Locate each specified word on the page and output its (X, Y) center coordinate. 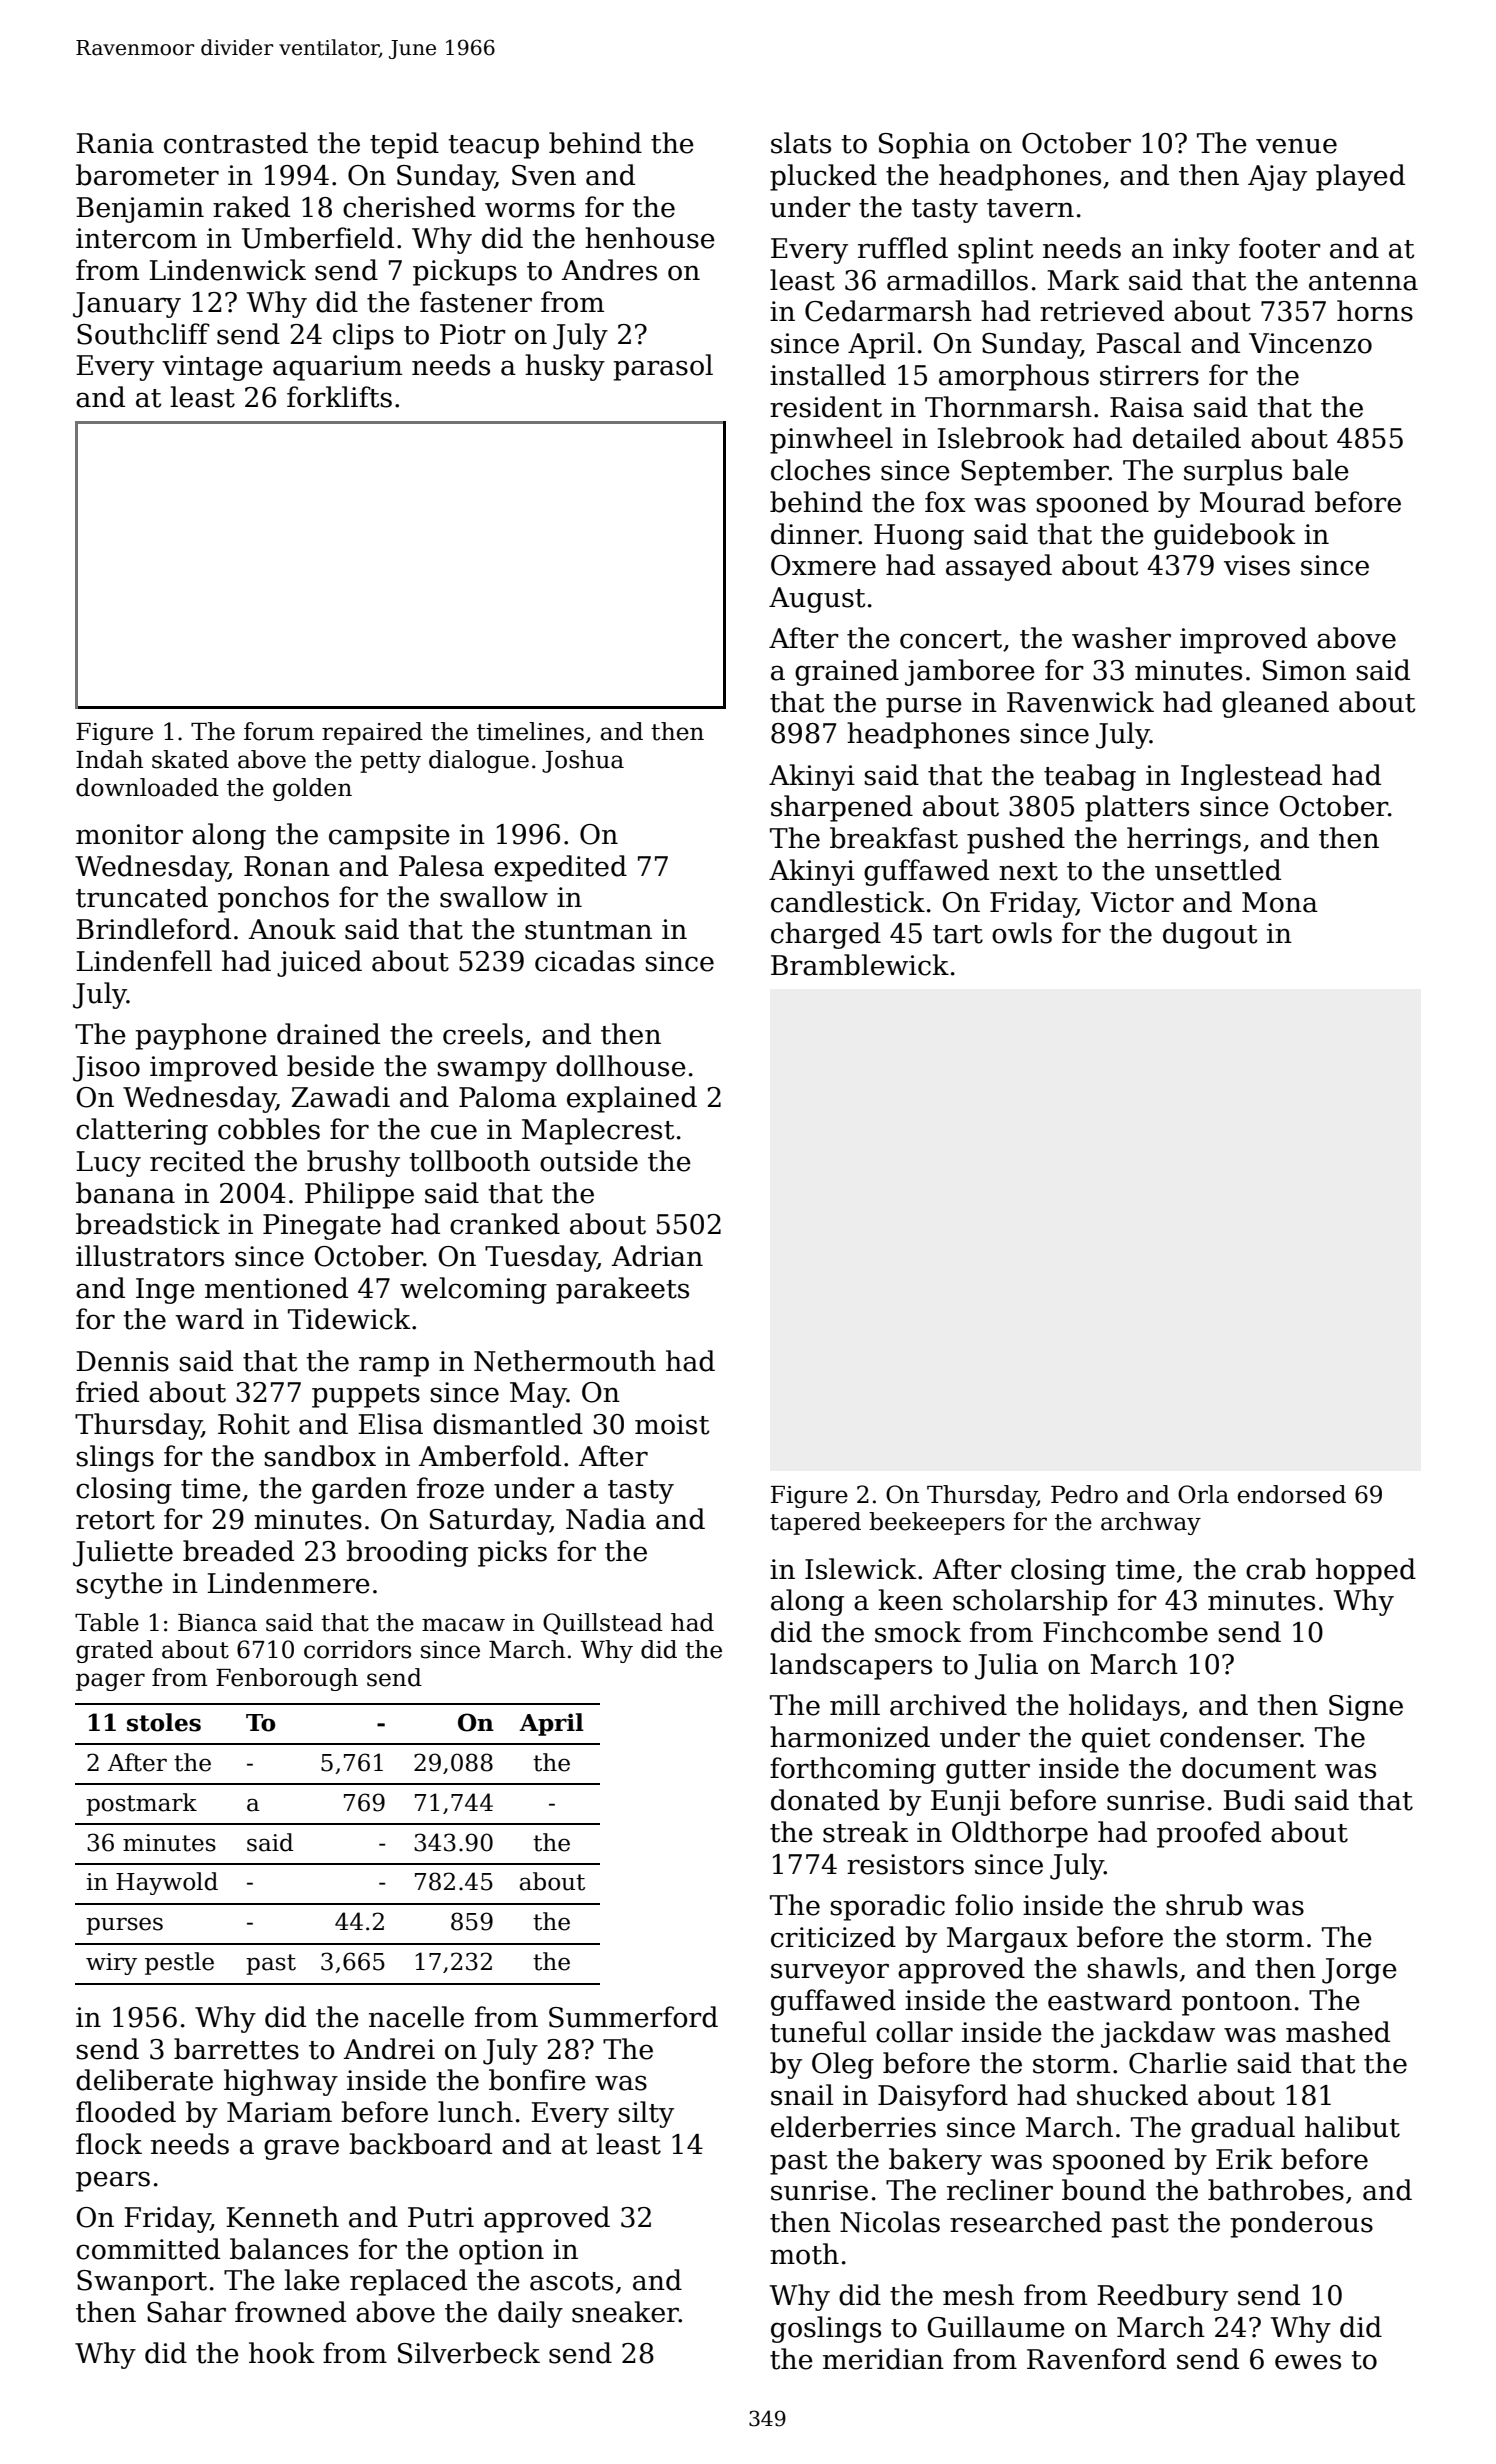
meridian (883, 2359)
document (1249, 1768)
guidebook (1225, 536)
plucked (823, 177)
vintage (212, 368)
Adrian (657, 1256)
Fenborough (287, 1679)
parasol (663, 367)
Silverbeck (469, 2353)
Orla (1203, 1494)
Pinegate (322, 1227)
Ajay (1277, 178)
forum (279, 731)
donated (825, 1800)
